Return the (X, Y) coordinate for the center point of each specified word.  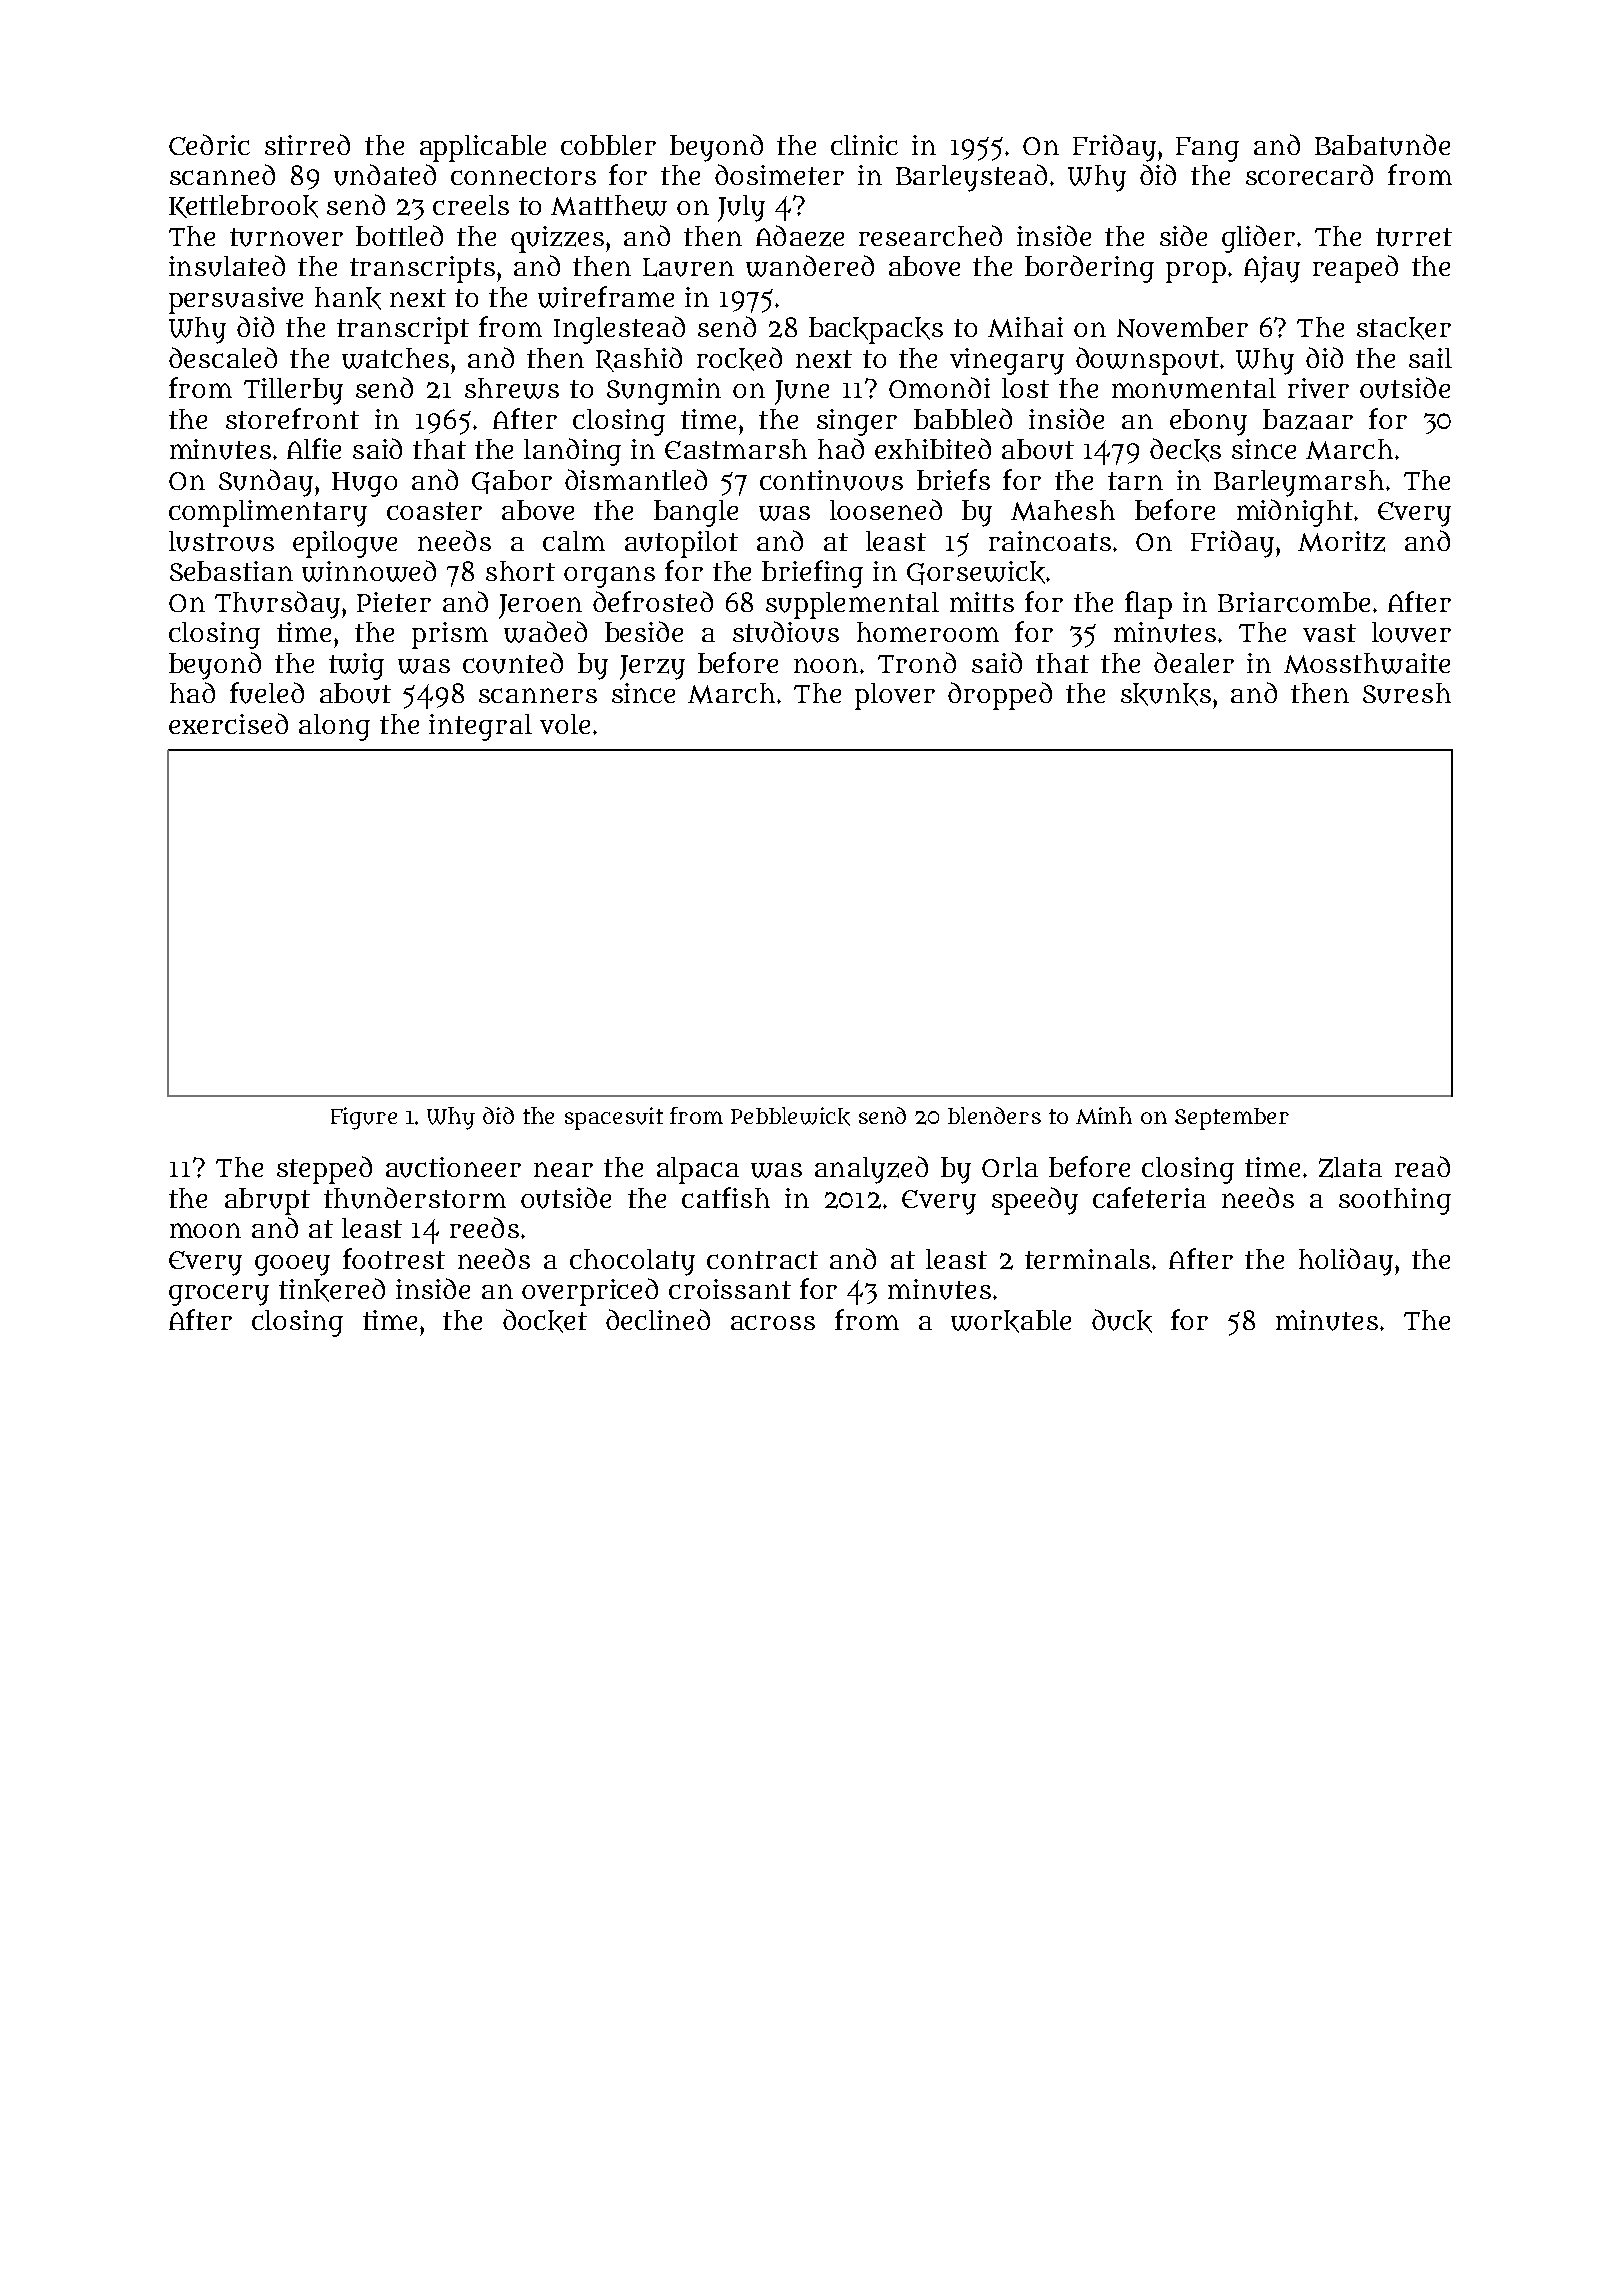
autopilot (681, 544)
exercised (228, 723)
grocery (219, 1295)
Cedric (209, 144)
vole (565, 724)
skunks (1166, 694)
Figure (364, 1118)
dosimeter (779, 174)
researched (930, 235)
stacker (1404, 328)
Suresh (1407, 693)
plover (895, 696)
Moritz (1341, 541)
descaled (223, 357)
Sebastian (231, 571)
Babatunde (1382, 145)
